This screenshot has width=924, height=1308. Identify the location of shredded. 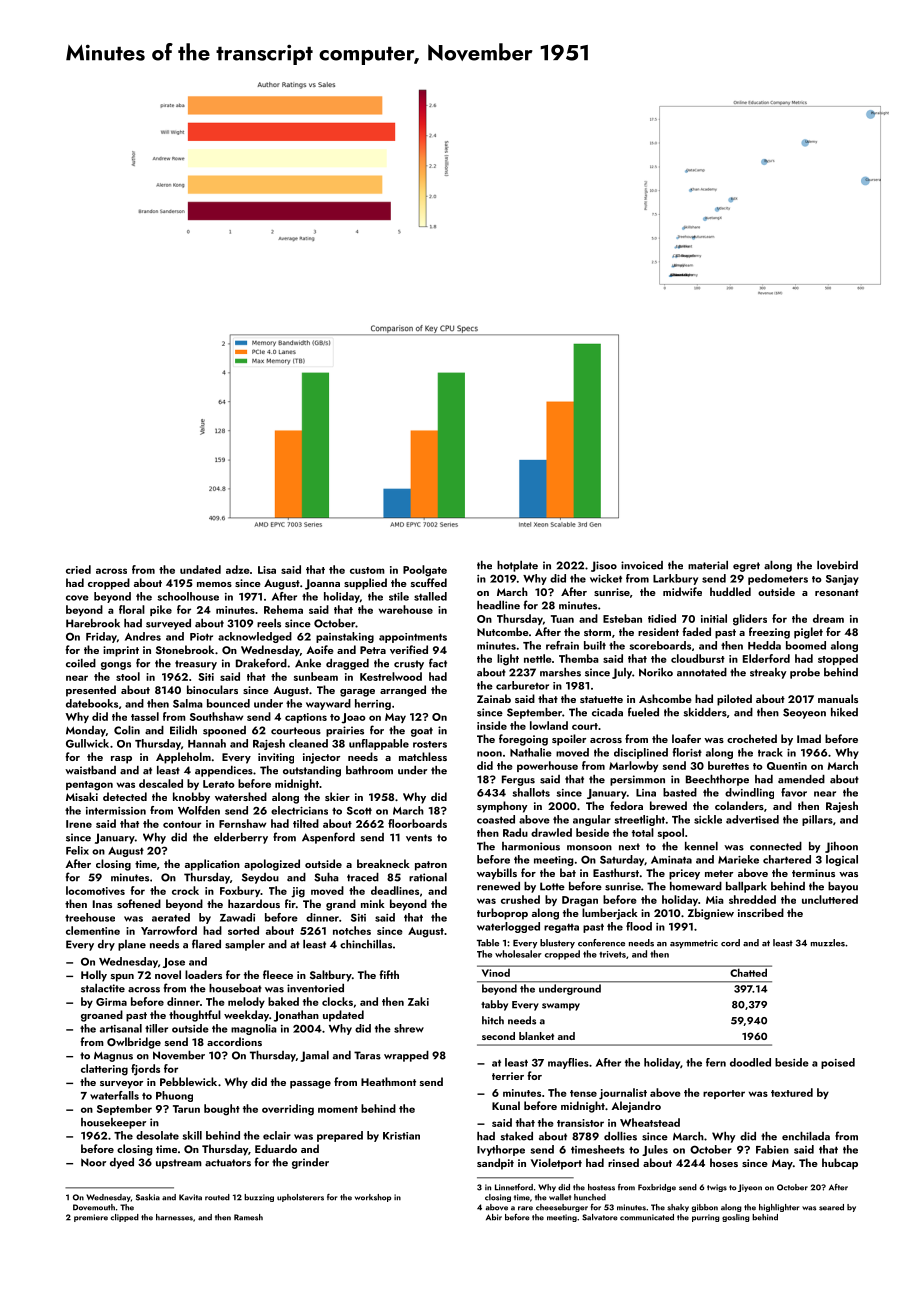
(752, 899).
